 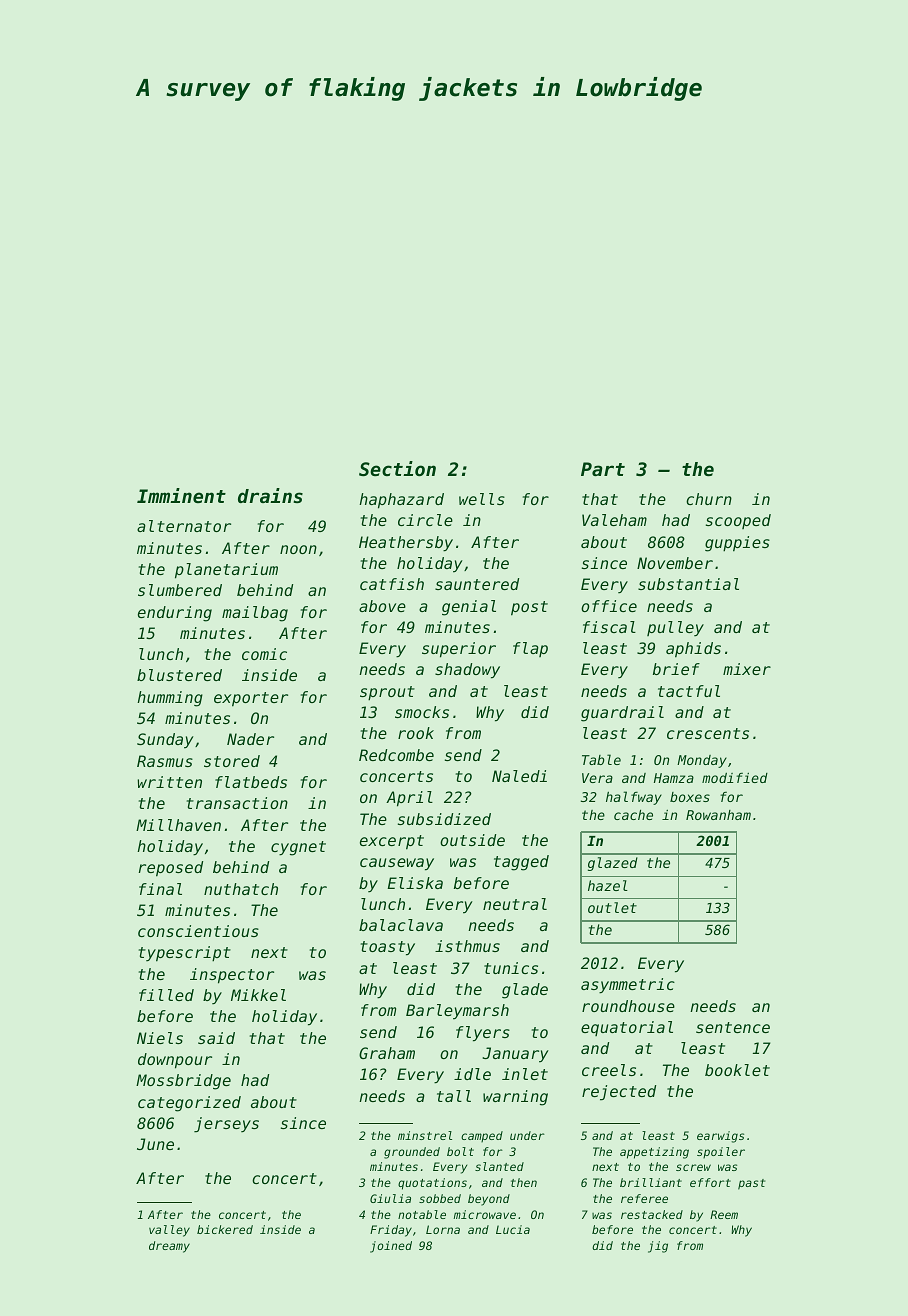 I want to click on conscientious, so click(x=198, y=931).
